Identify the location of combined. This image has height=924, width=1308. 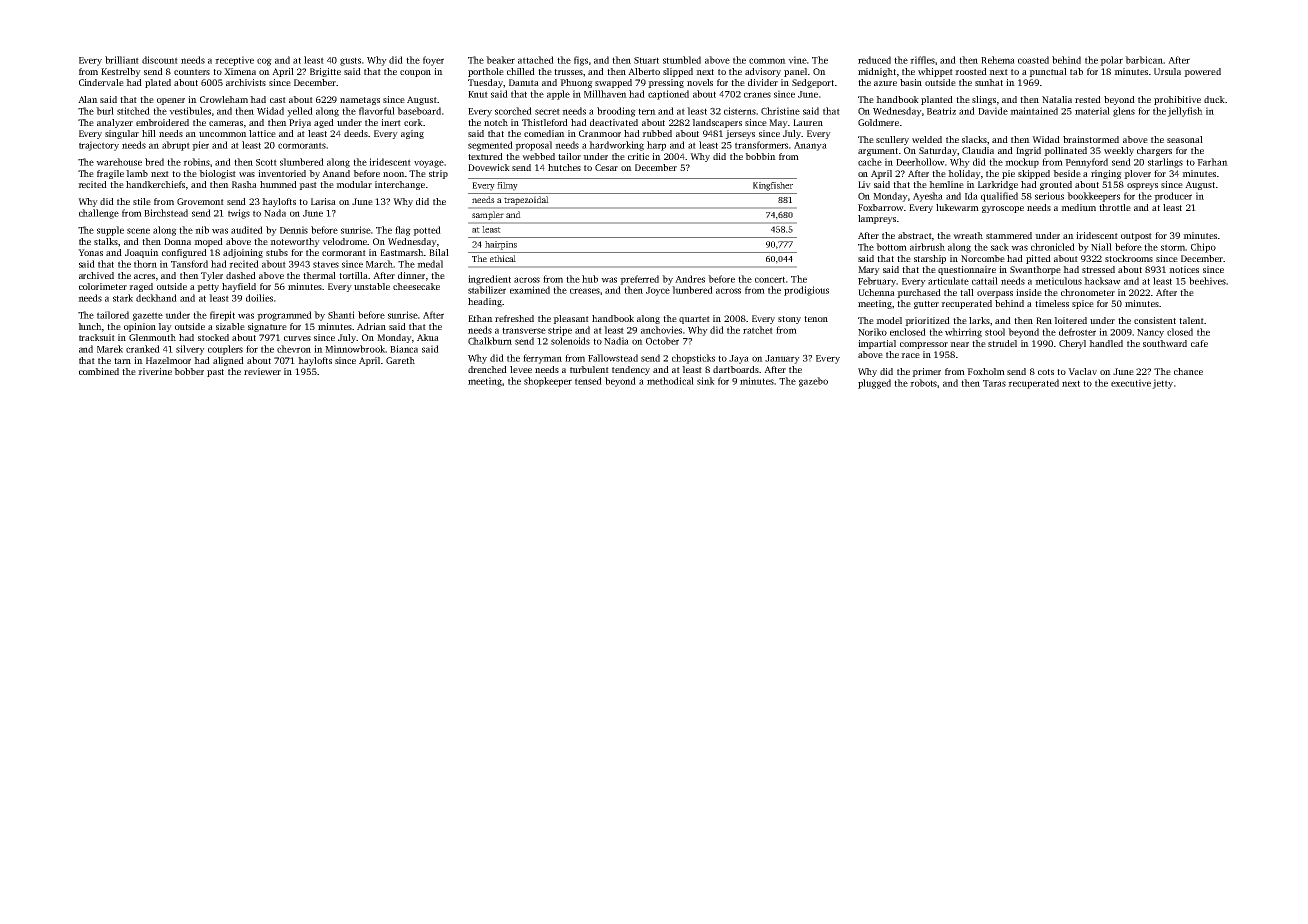
(99, 371).
